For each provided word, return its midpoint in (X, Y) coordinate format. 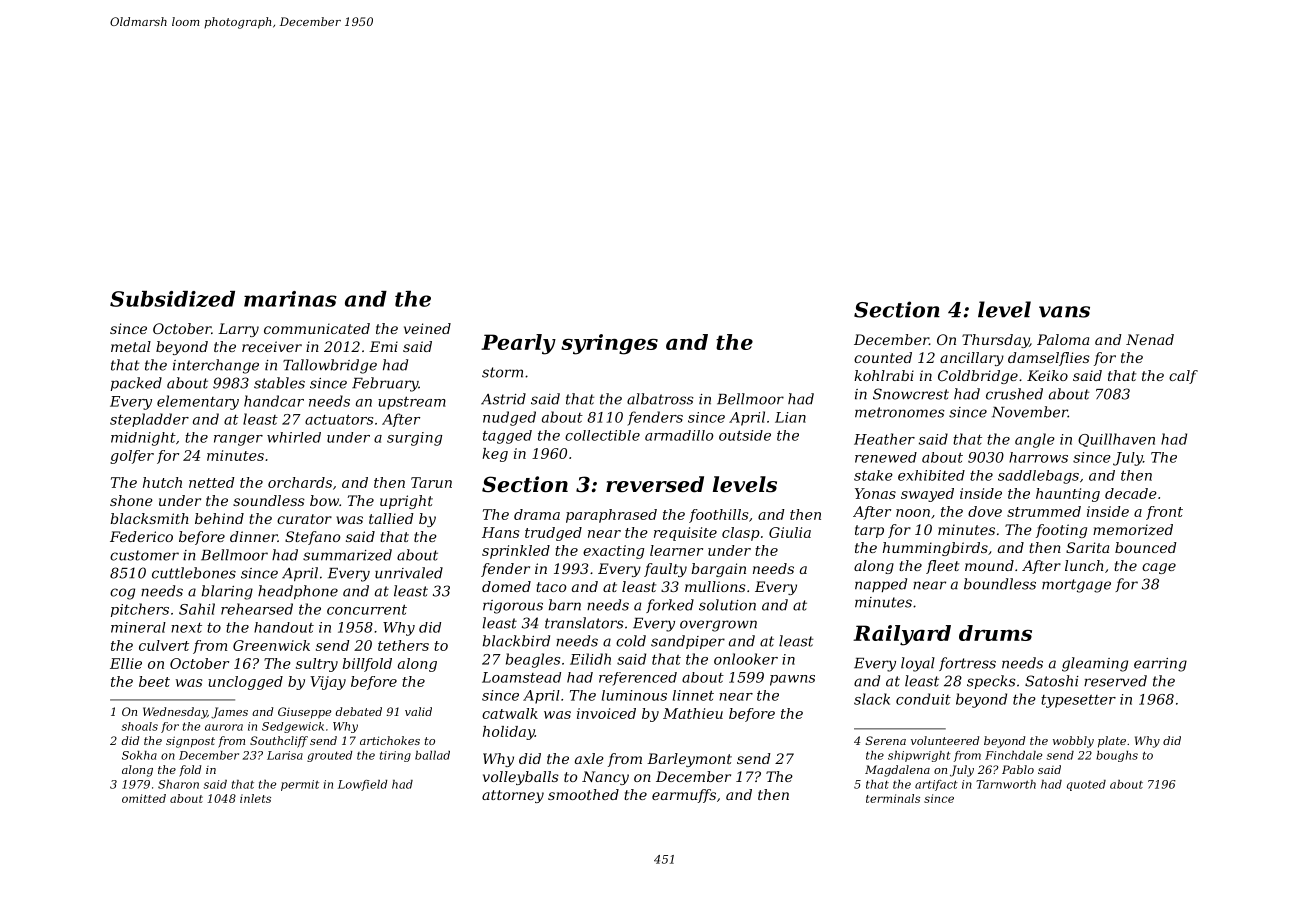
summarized (347, 555)
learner (676, 550)
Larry (238, 330)
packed (136, 384)
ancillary (972, 359)
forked (670, 606)
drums (995, 633)
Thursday (995, 341)
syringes (609, 344)
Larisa (285, 755)
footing (1061, 531)
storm (502, 372)
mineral (138, 627)
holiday (509, 733)
